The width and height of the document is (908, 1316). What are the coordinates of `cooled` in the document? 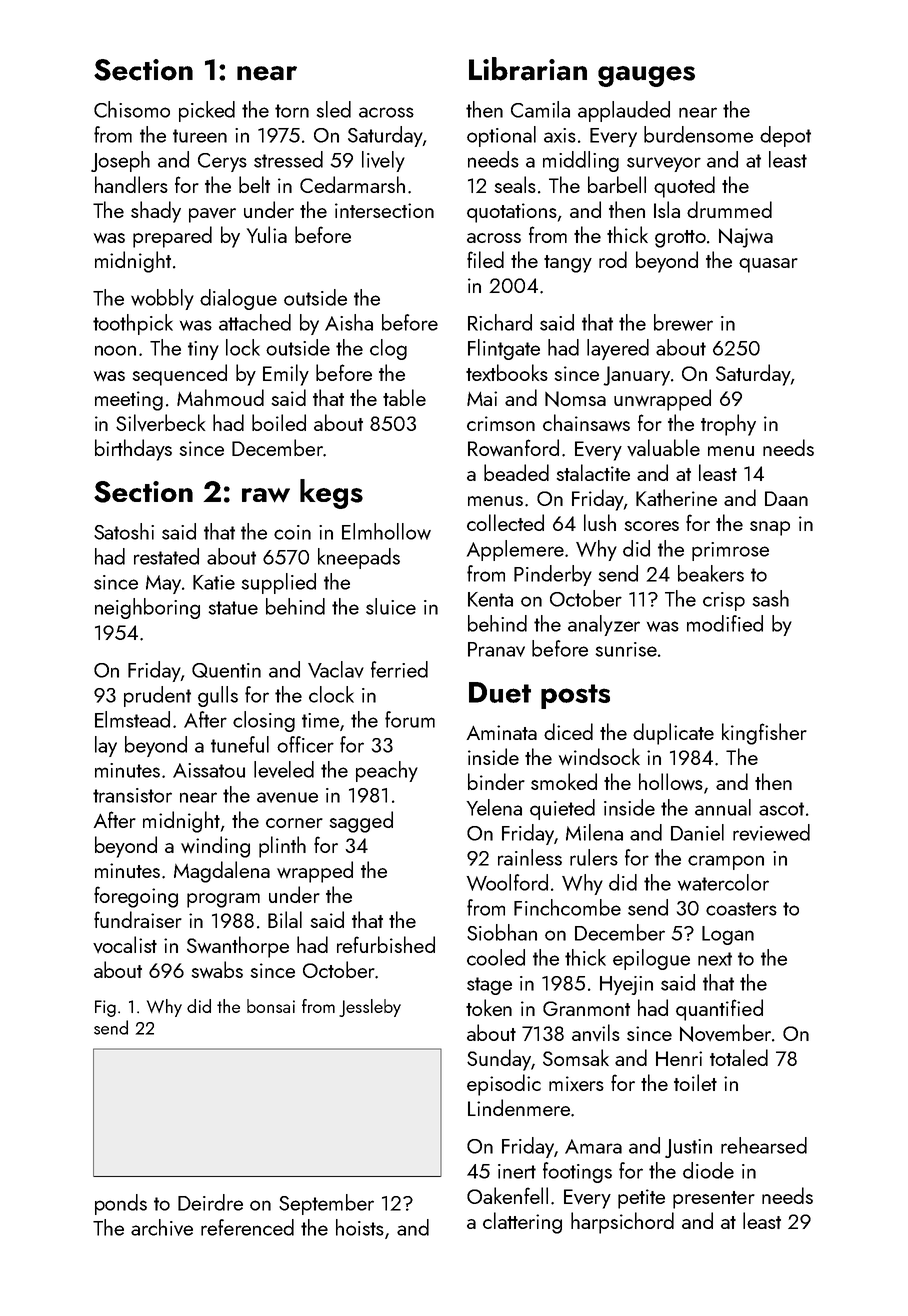 It's located at (496, 957).
